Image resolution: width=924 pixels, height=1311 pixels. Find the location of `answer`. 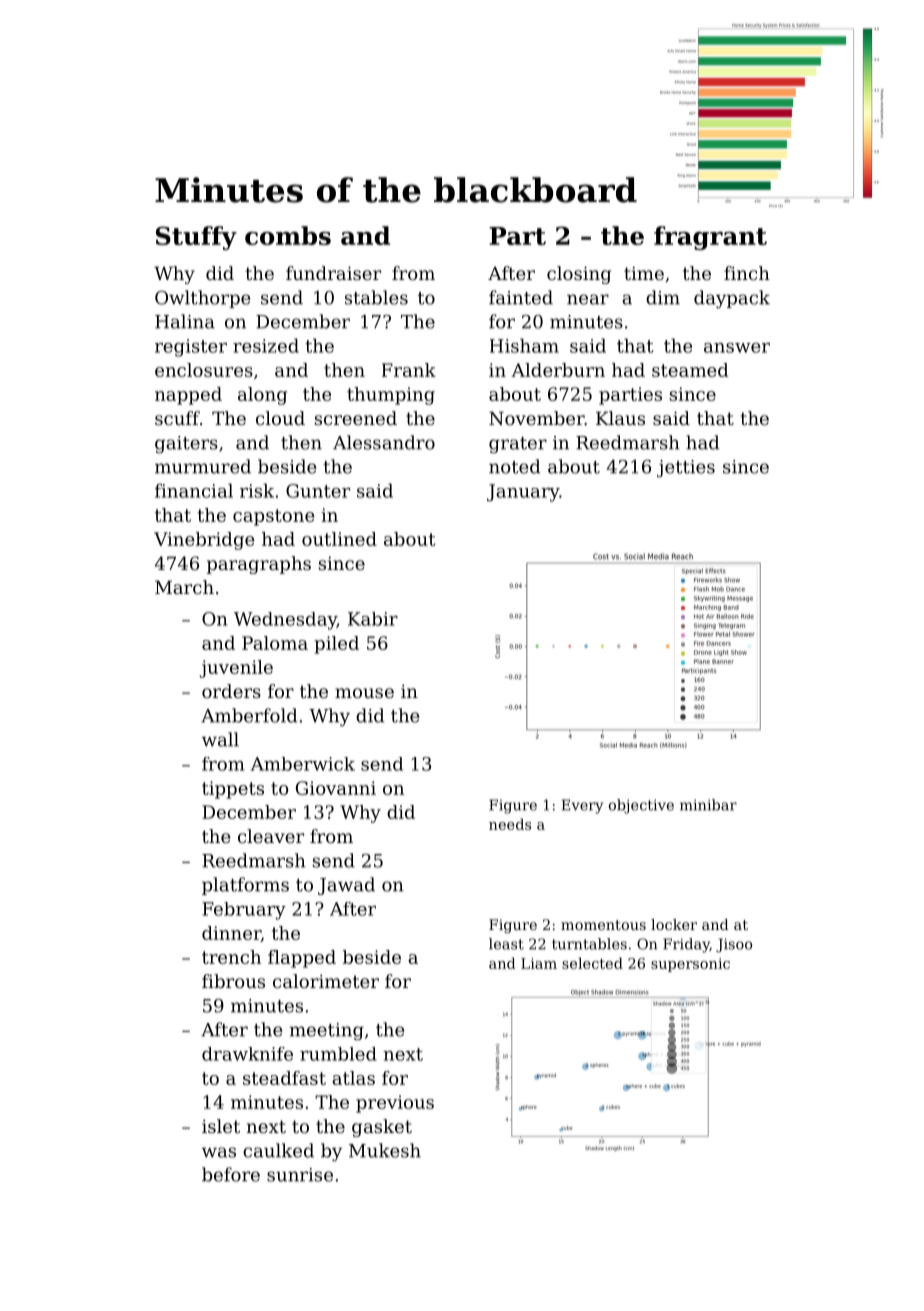

answer is located at coordinates (737, 348).
